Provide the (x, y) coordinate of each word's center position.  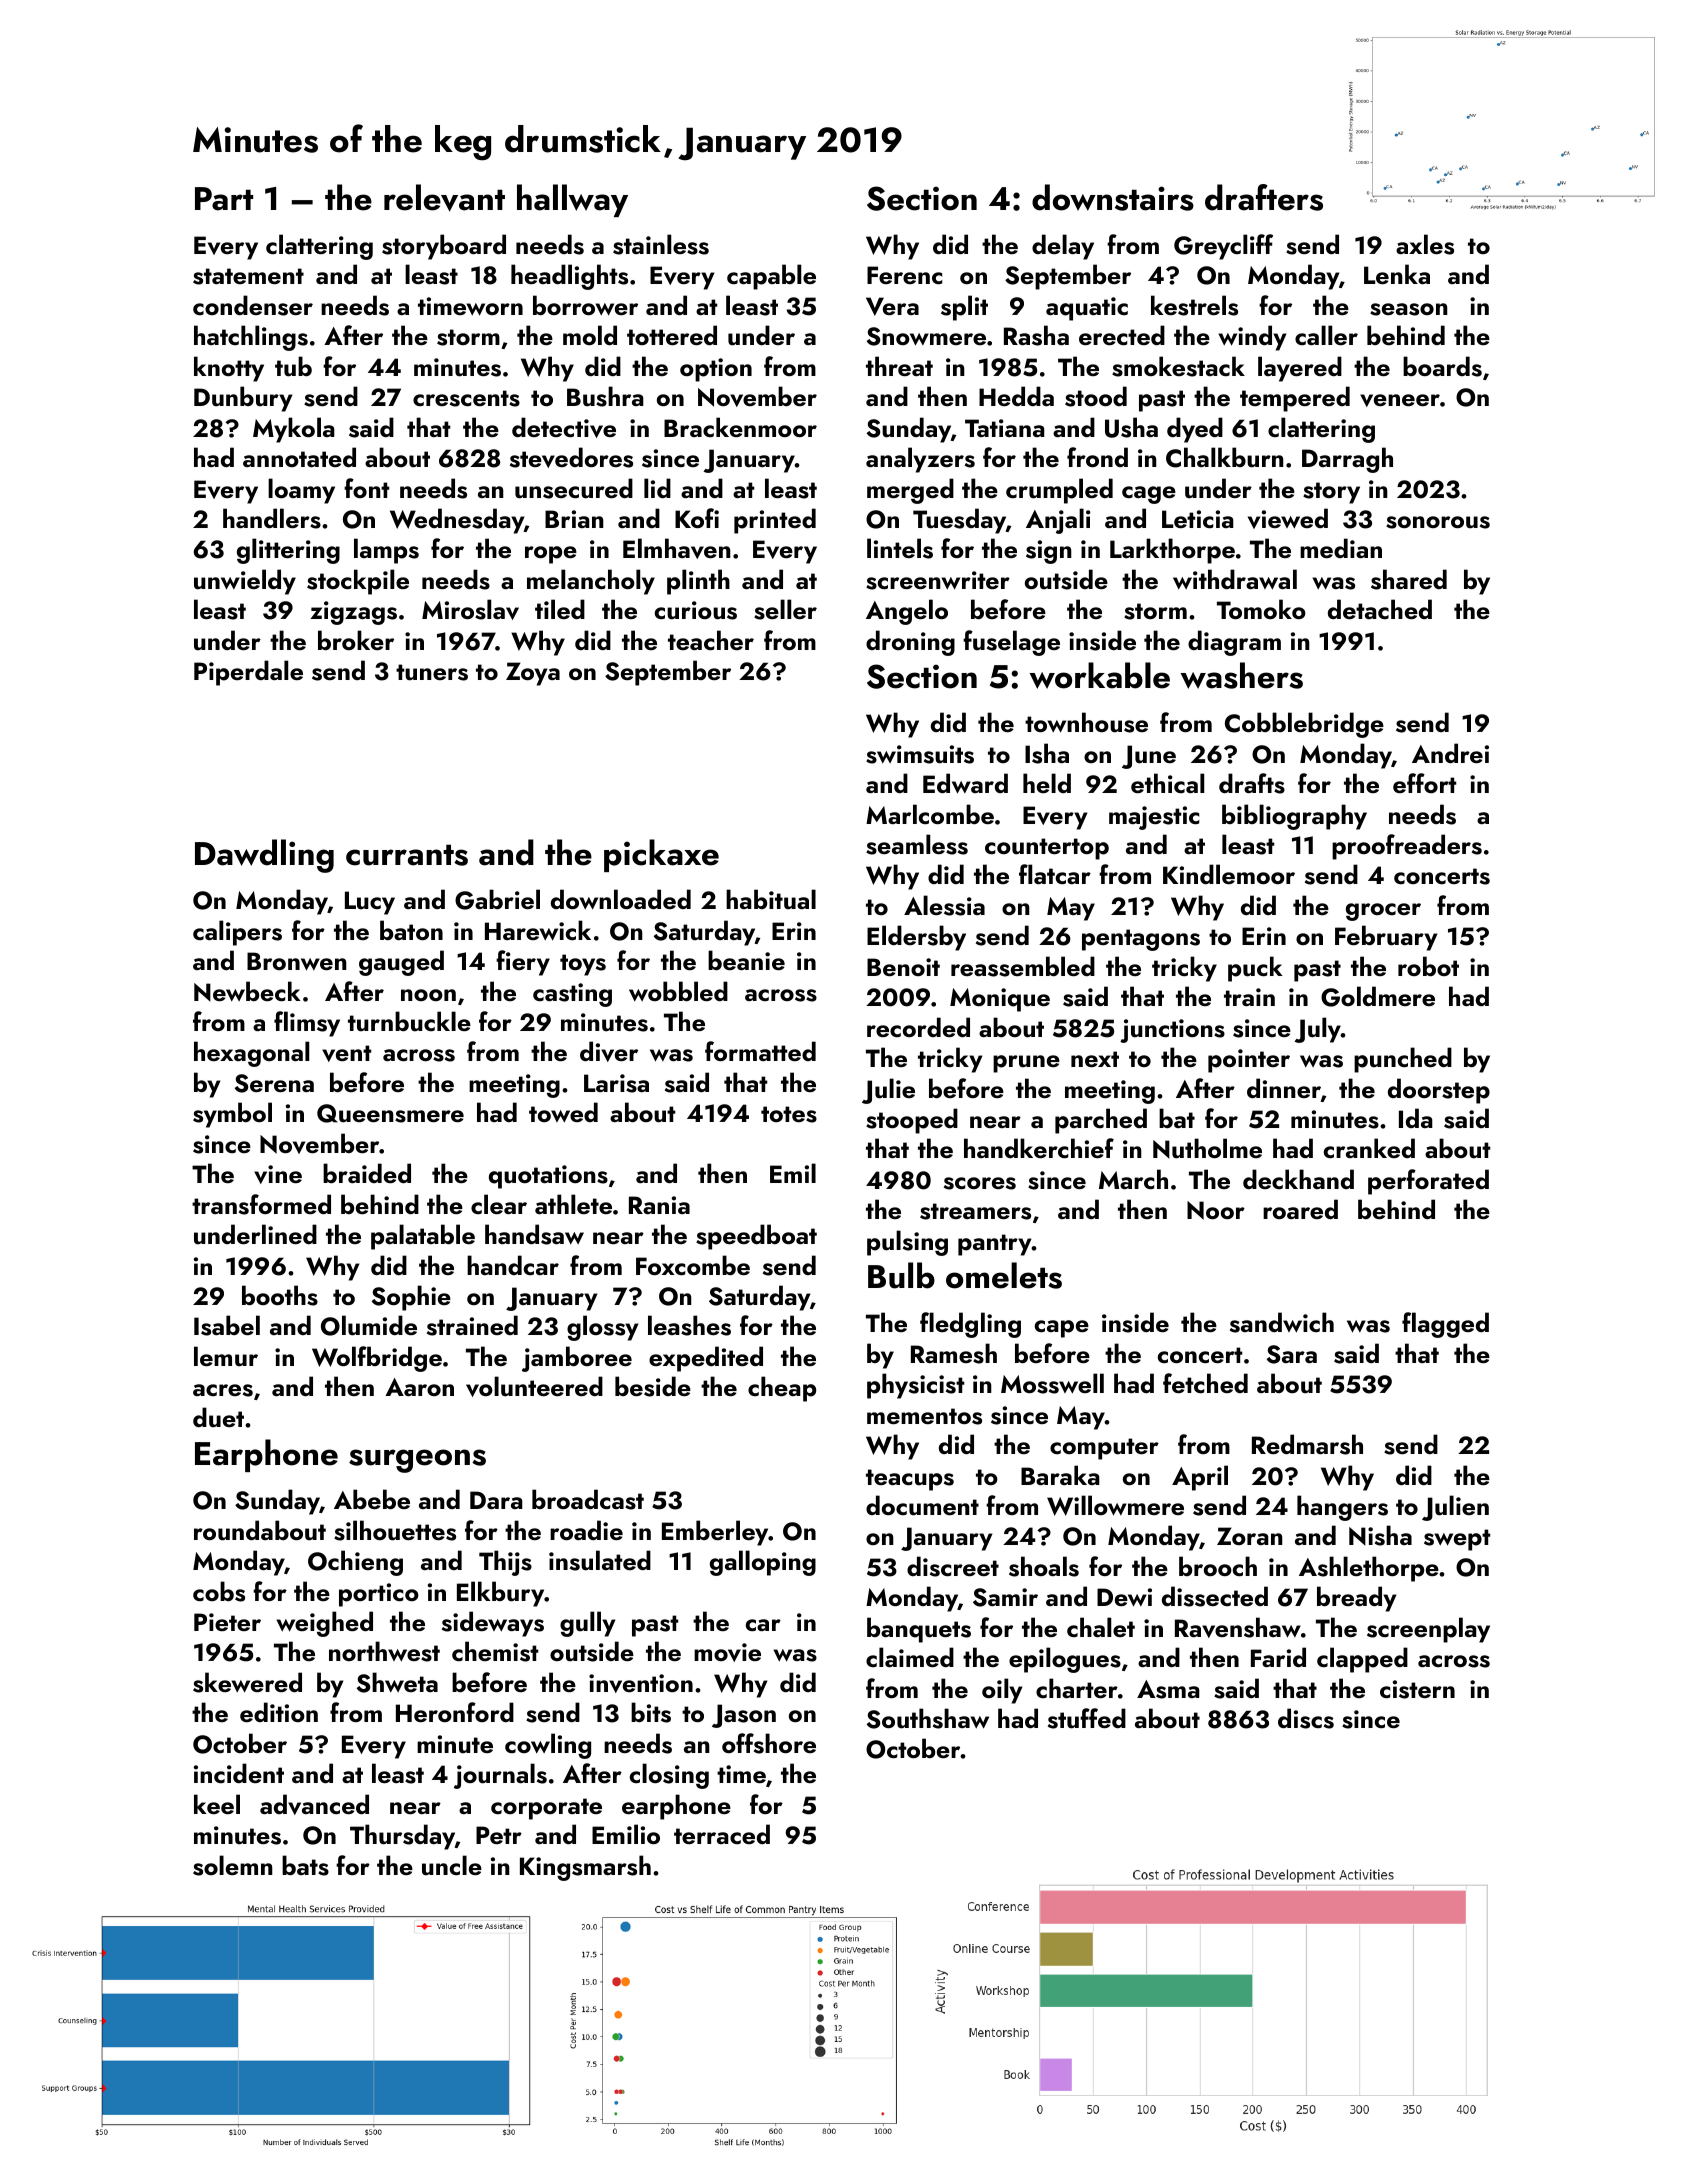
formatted (760, 1051)
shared (1409, 579)
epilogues (1065, 1660)
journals (500, 1776)
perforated (1428, 1182)
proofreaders (1407, 847)
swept (1457, 1540)
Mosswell (1052, 1383)
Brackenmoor (740, 427)
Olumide (369, 1325)
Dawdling (264, 856)
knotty (229, 369)
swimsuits (920, 754)
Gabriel (497, 899)
